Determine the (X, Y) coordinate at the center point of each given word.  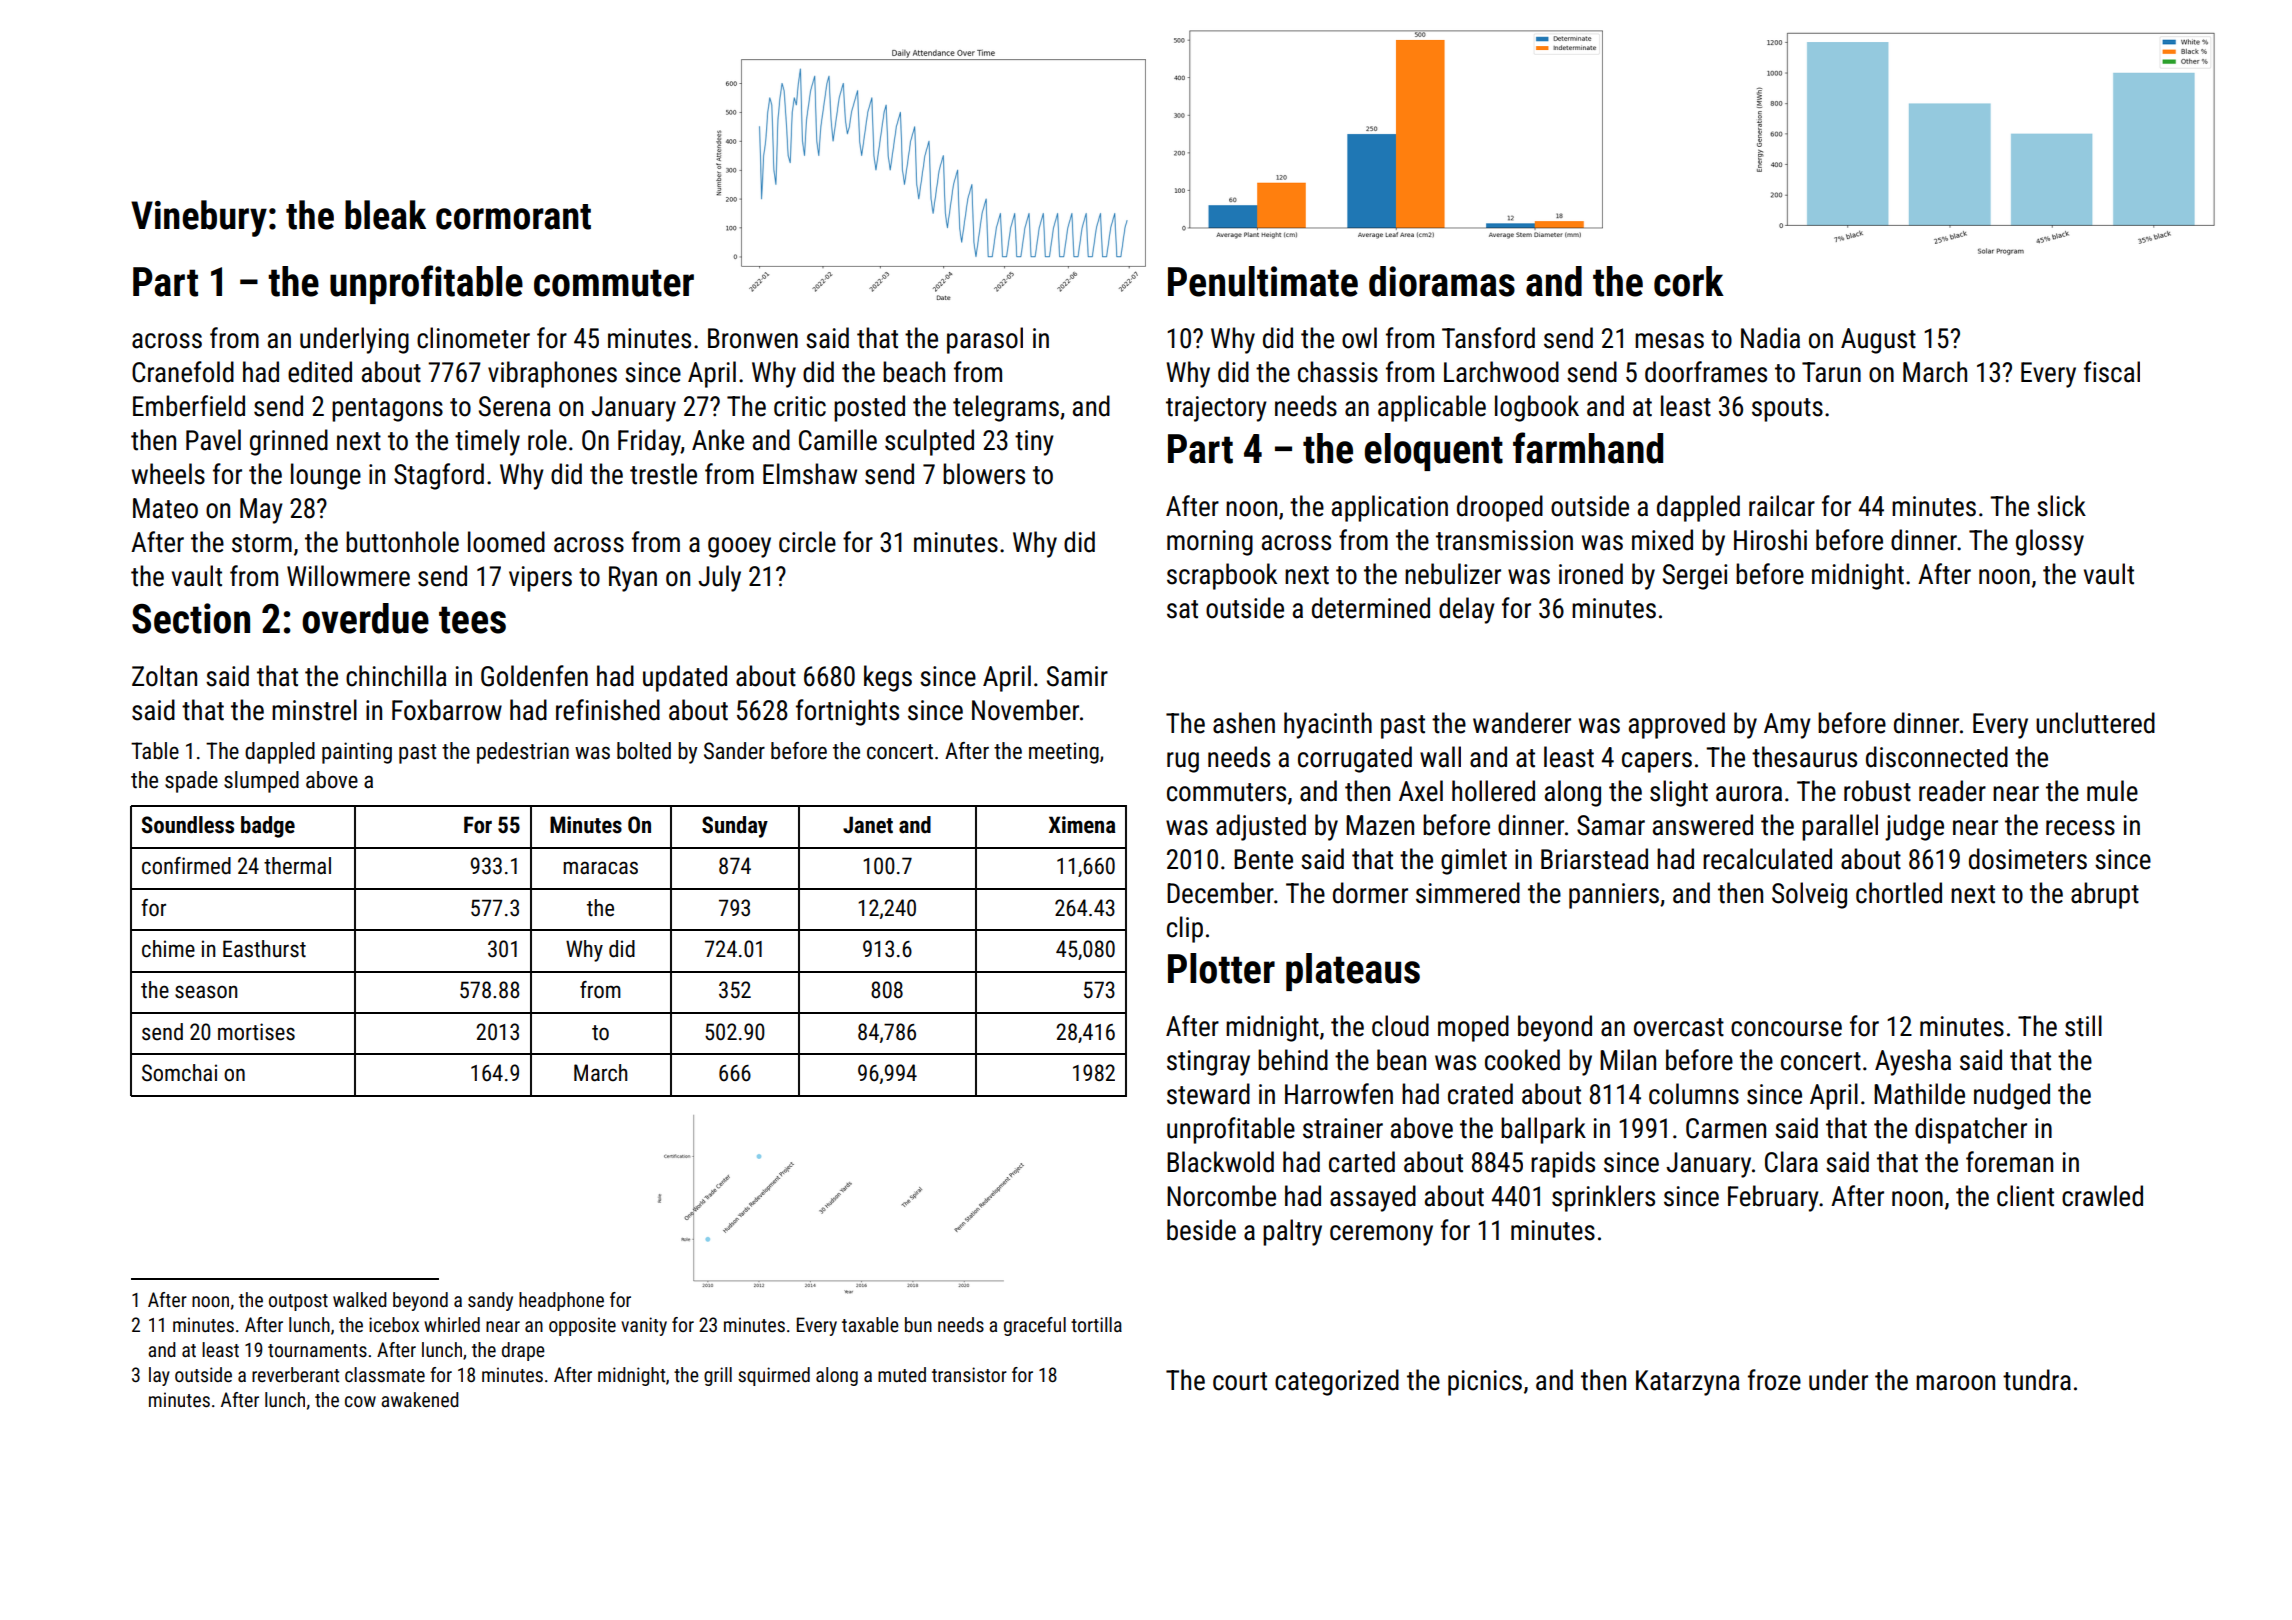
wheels (168, 474)
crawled (2102, 1196)
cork (1689, 281)
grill (718, 1376)
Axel (1421, 791)
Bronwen (753, 338)
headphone (561, 1301)
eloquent (1434, 452)
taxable (870, 1324)
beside (1201, 1230)
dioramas (1442, 281)
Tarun (1831, 372)
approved (1677, 725)
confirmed (186, 866)
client (2025, 1196)
